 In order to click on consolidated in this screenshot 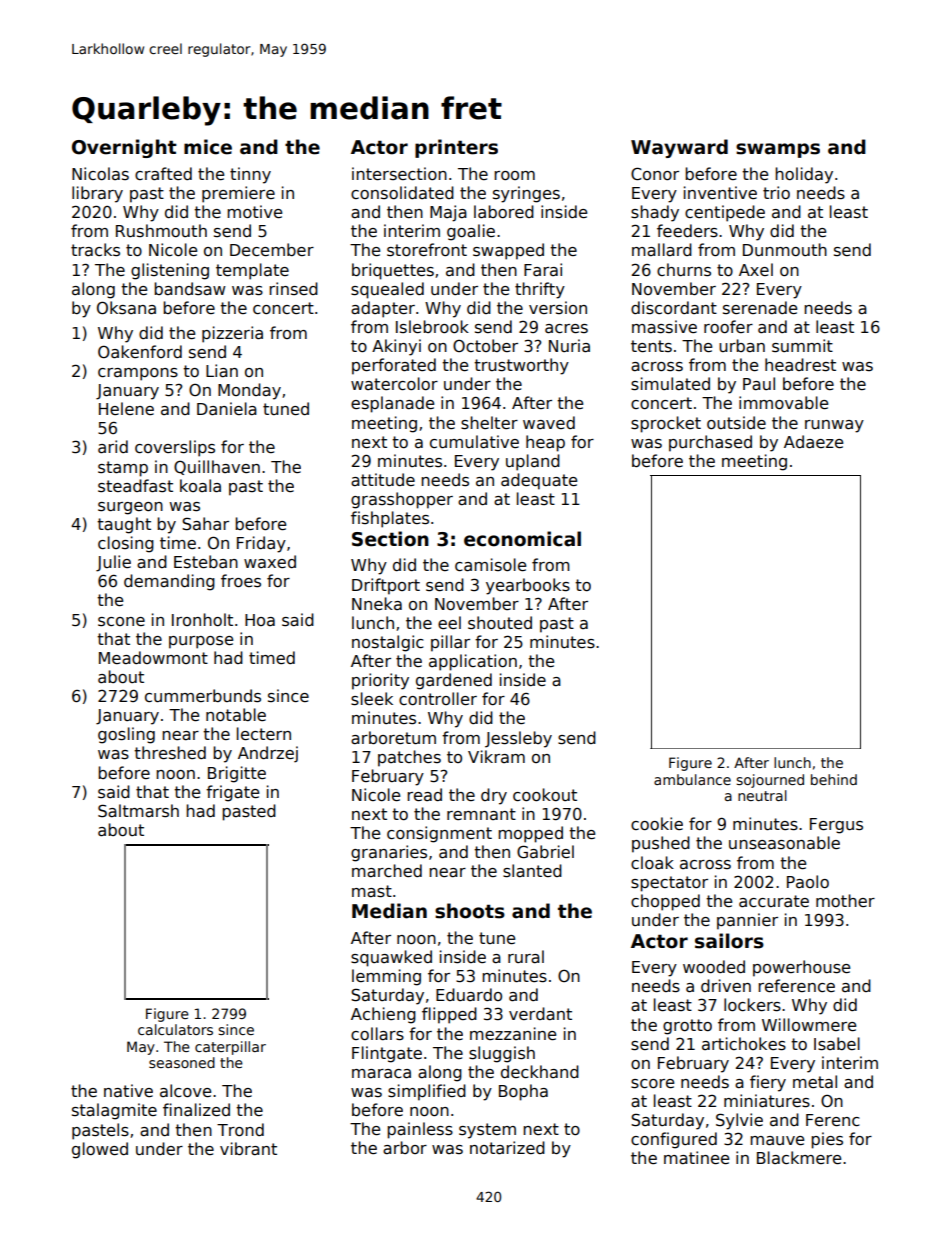, I will do `click(402, 192)`.
